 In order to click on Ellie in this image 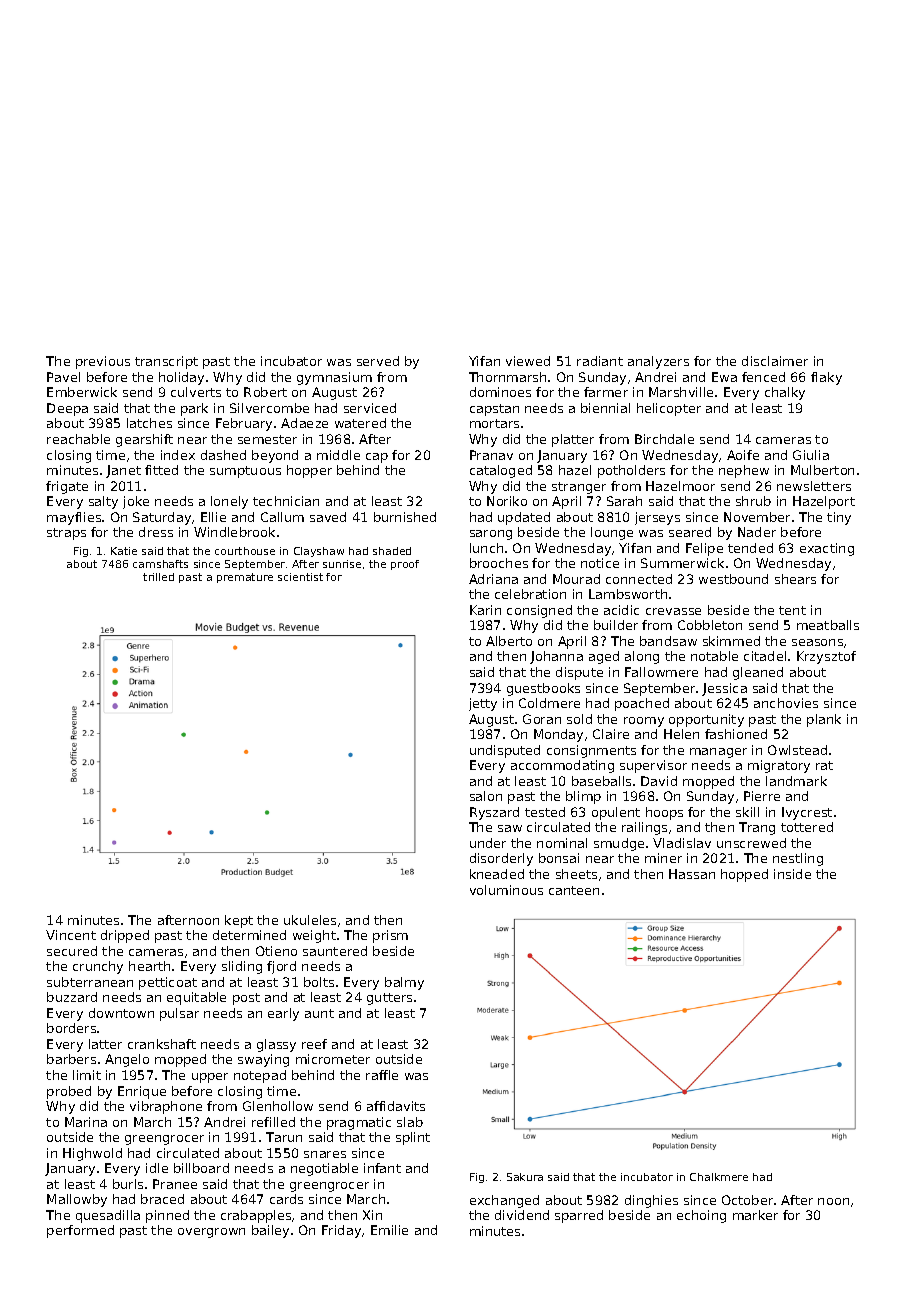, I will do `click(213, 517)`.
